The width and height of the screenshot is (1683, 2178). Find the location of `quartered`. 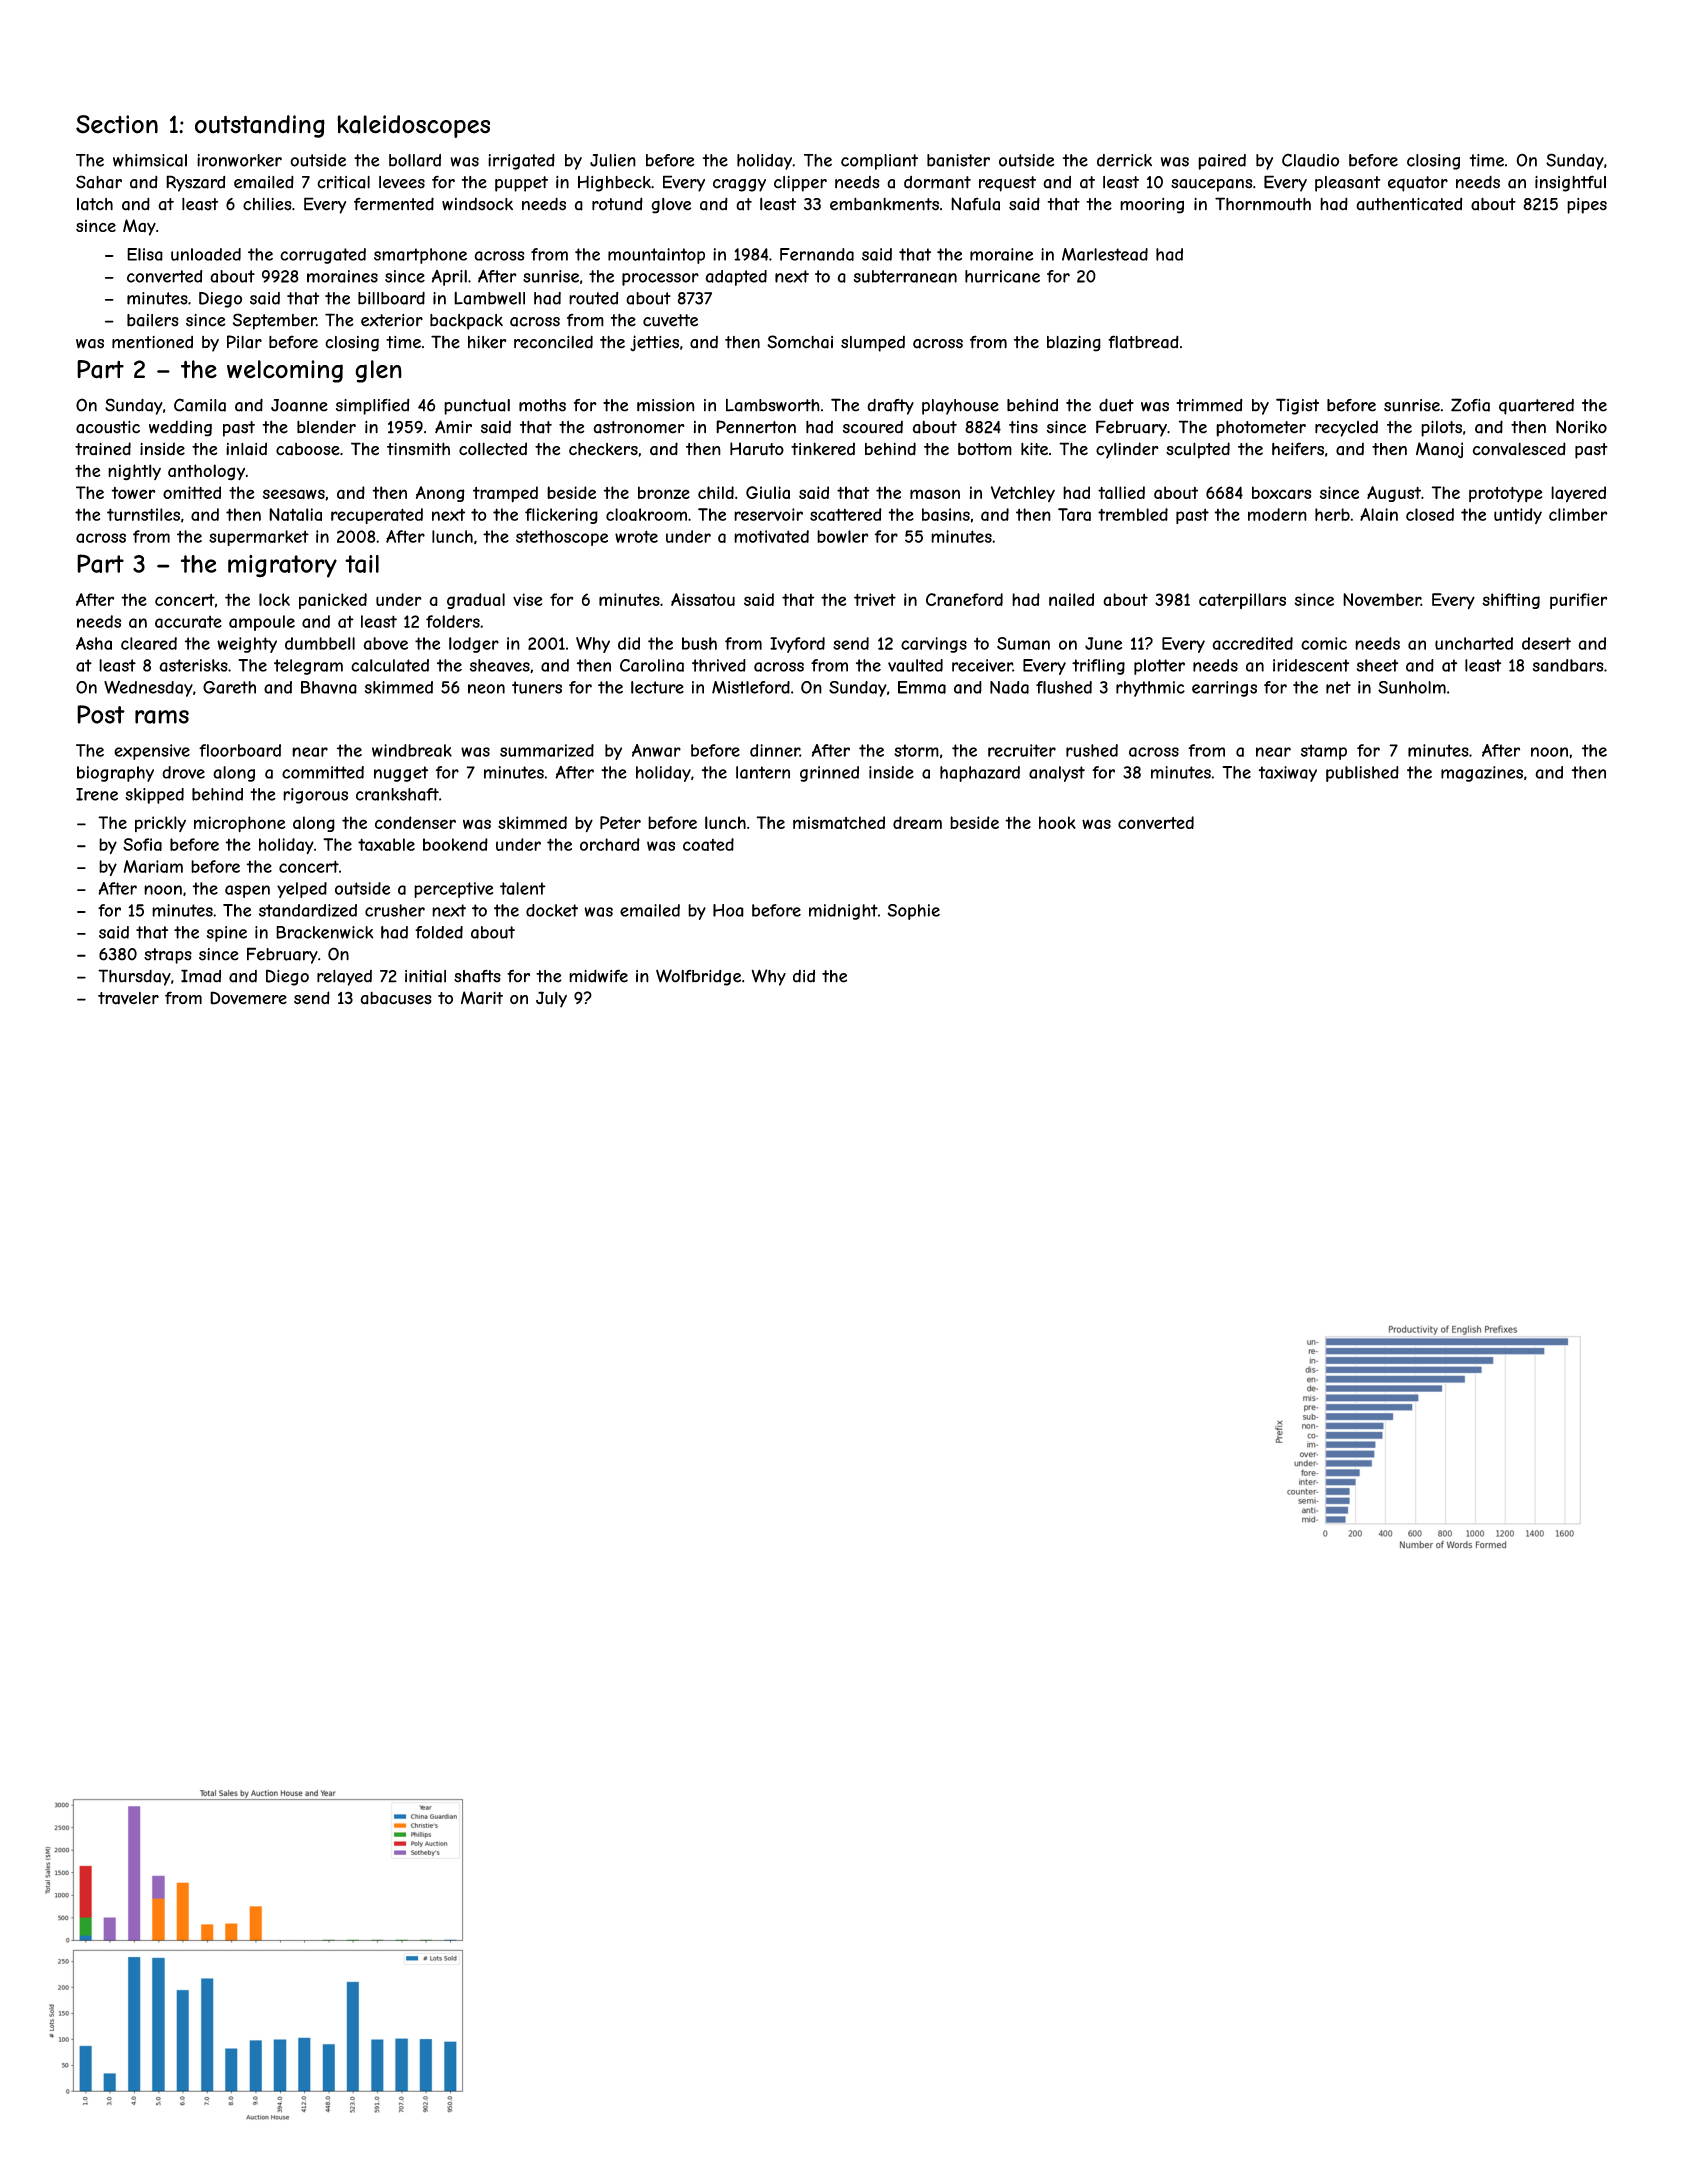

quartered is located at coordinates (1536, 407).
